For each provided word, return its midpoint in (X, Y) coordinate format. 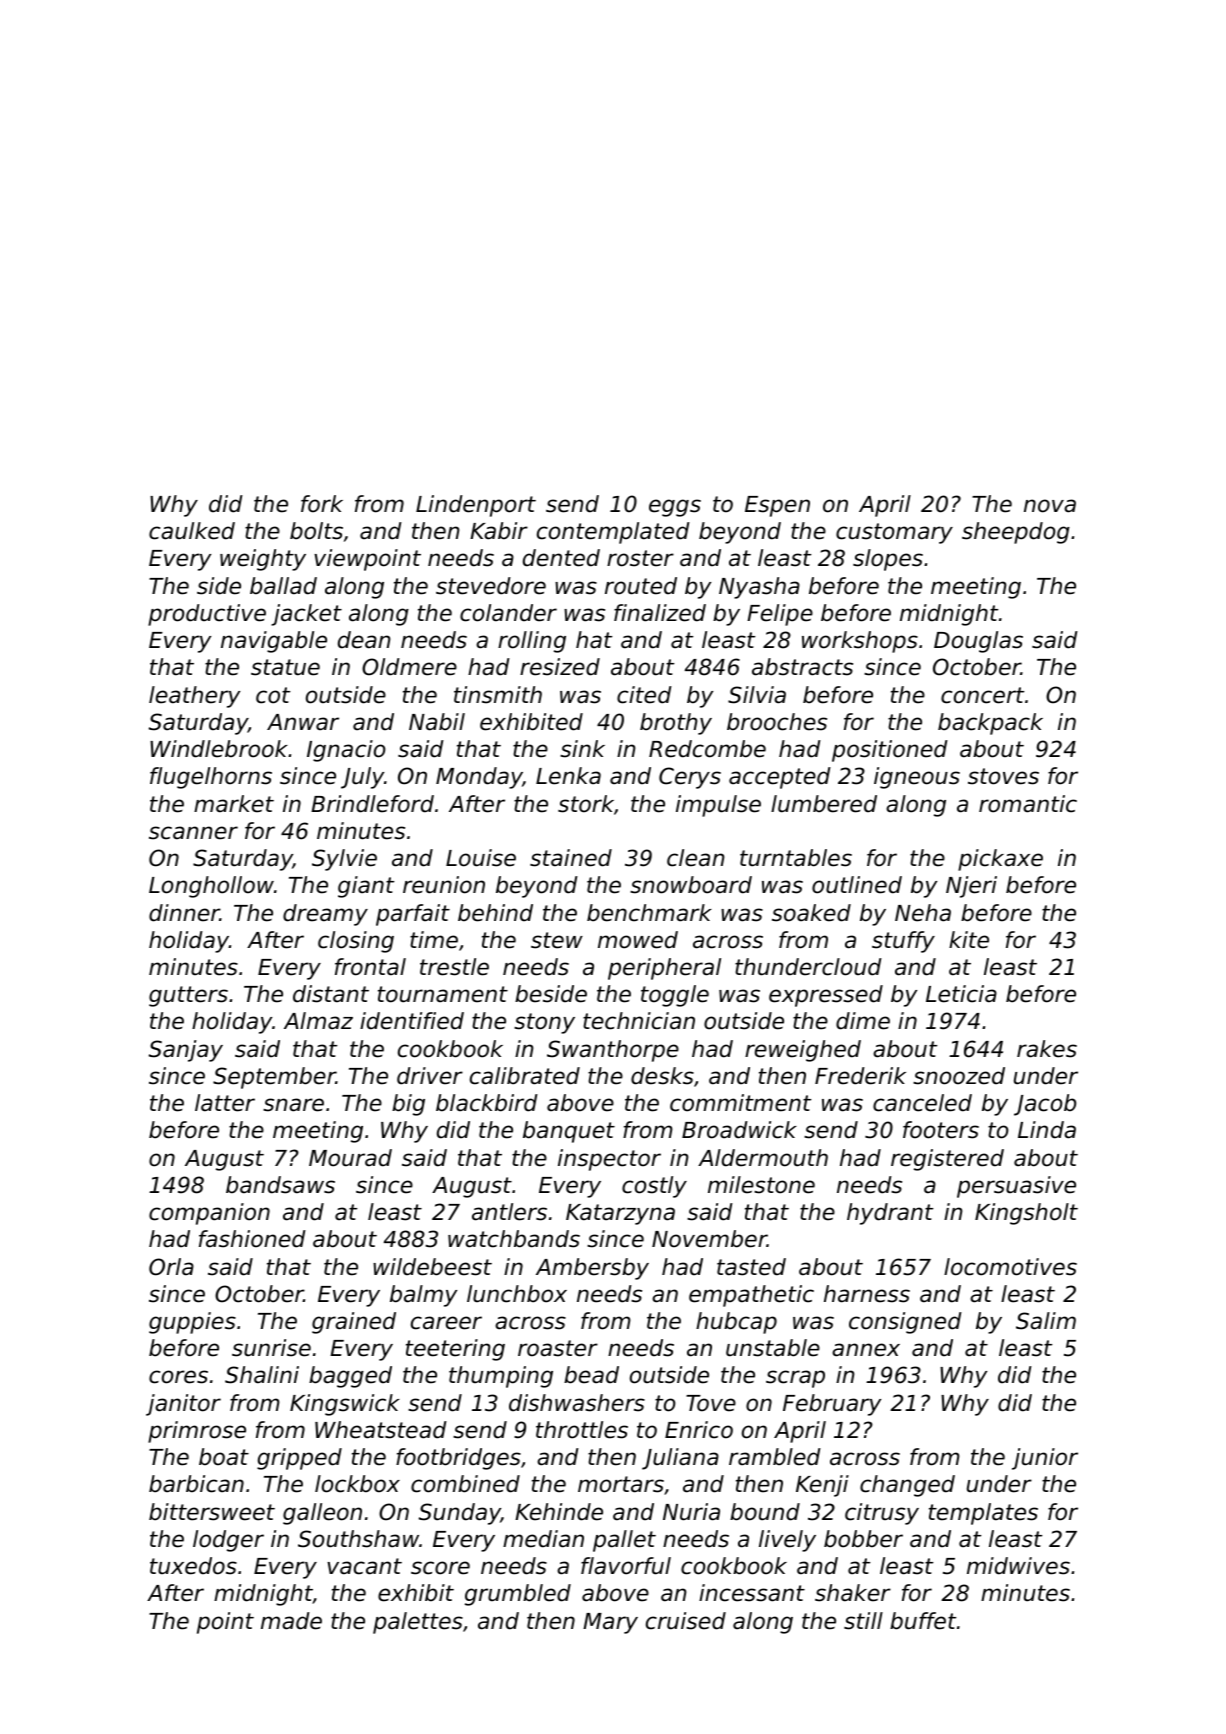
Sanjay (186, 1051)
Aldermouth (763, 1158)
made (291, 1621)
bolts (316, 531)
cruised (686, 1621)
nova (1050, 506)
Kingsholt (1026, 1214)
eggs (675, 508)
